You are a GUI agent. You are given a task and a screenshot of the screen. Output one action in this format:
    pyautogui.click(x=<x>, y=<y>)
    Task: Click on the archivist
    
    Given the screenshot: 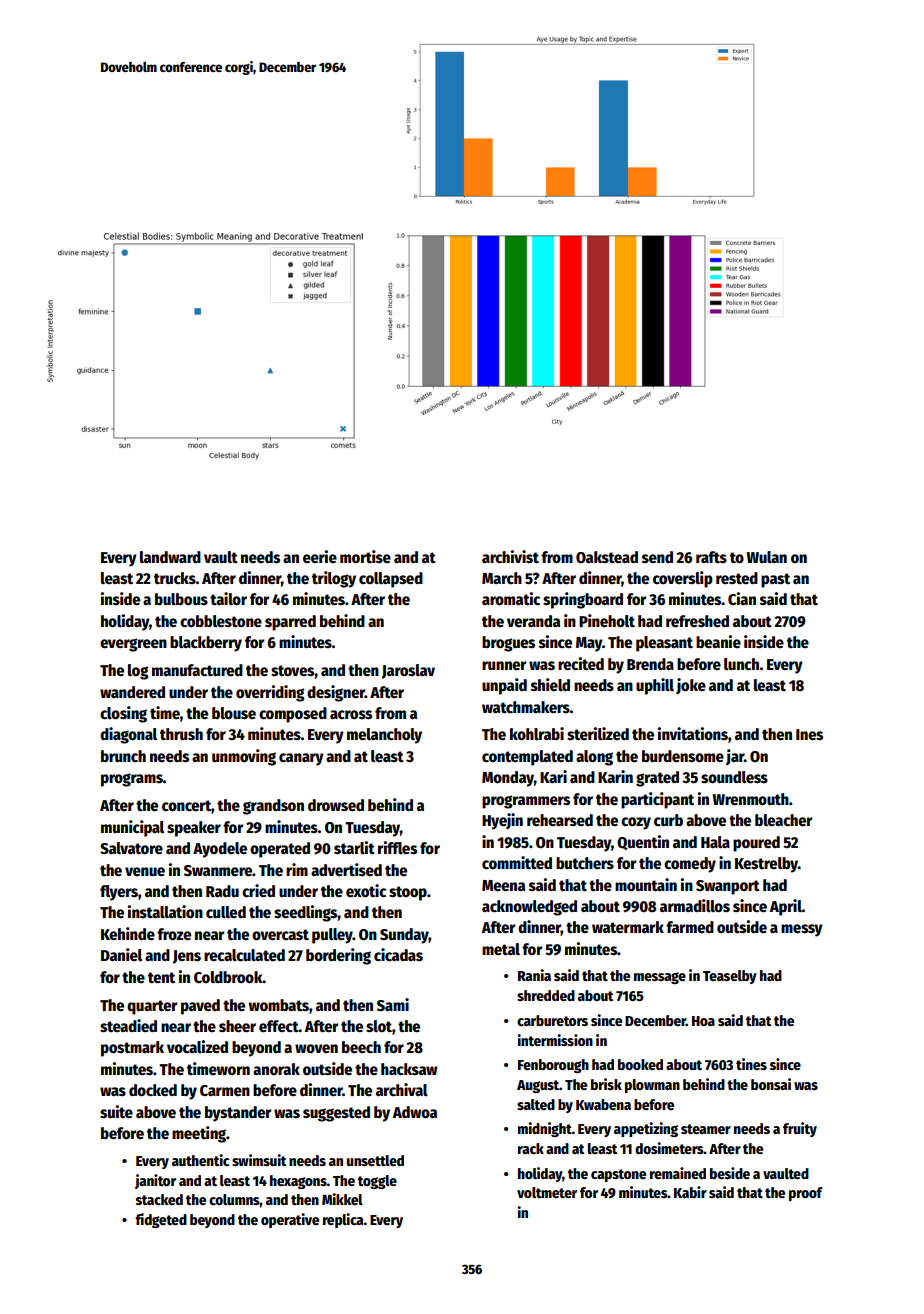 What is the action you would take?
    pyautogui.click(x=510, y=557)
